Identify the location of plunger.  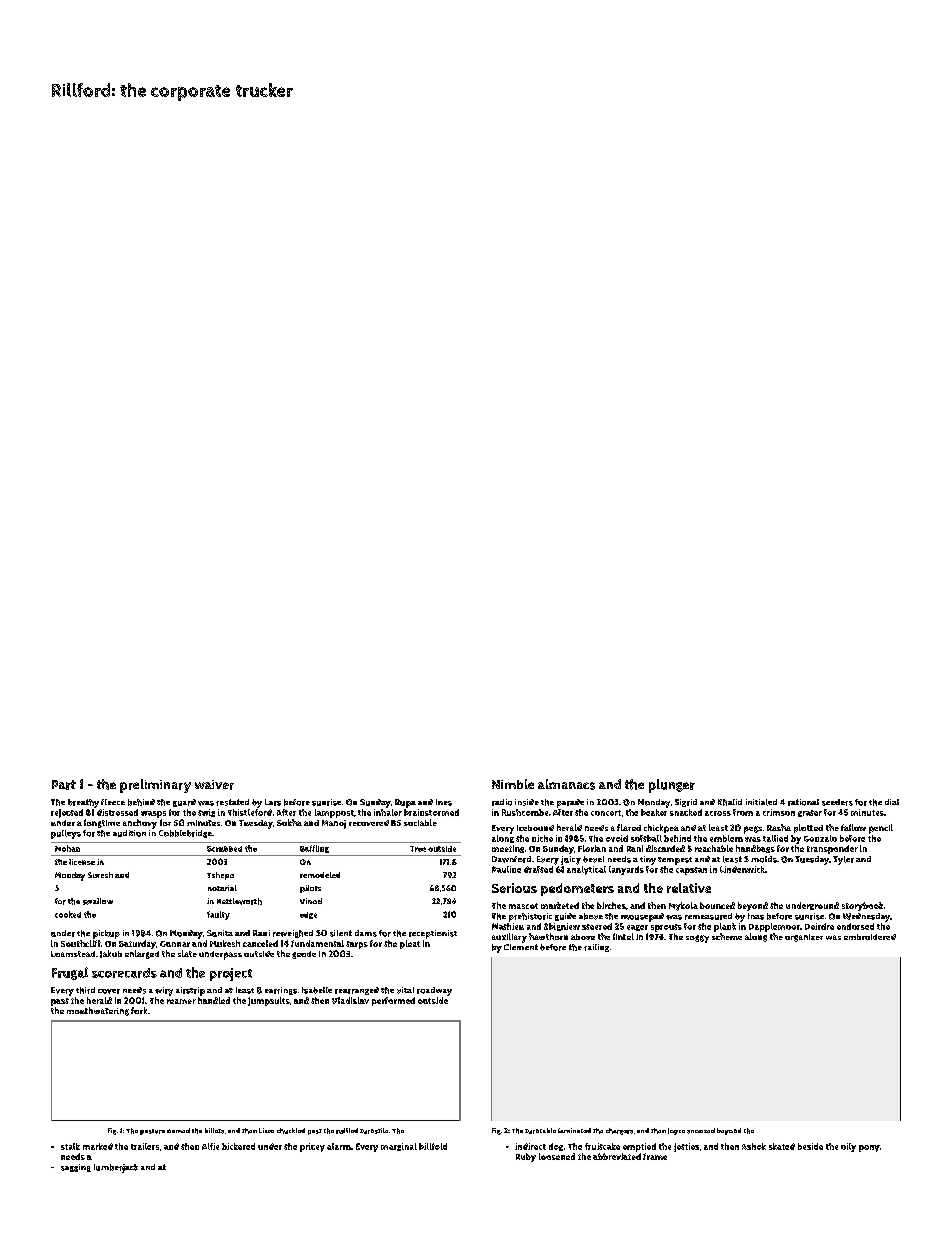
(672, 786).
